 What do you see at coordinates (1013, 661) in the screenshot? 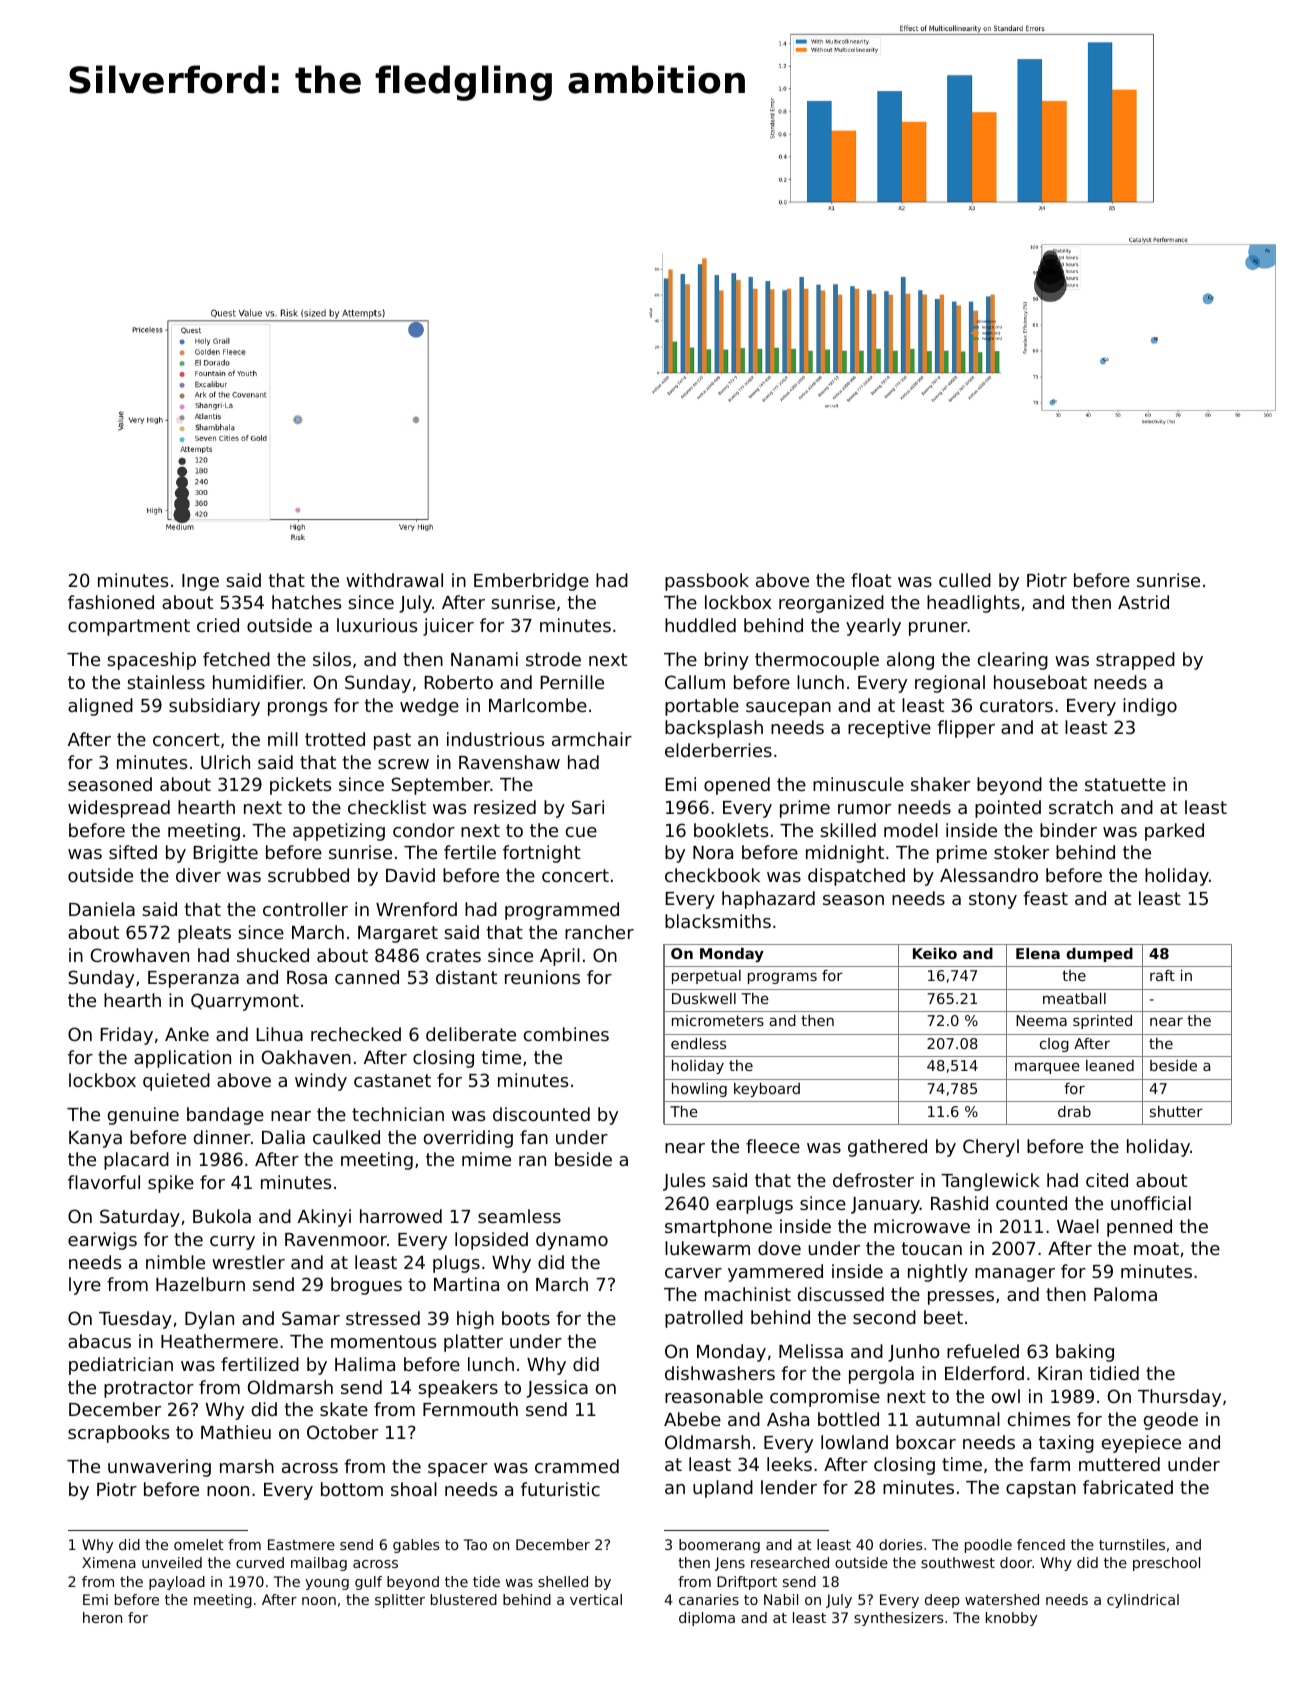
I see `clearing` at bounding box center [1013, 661].
